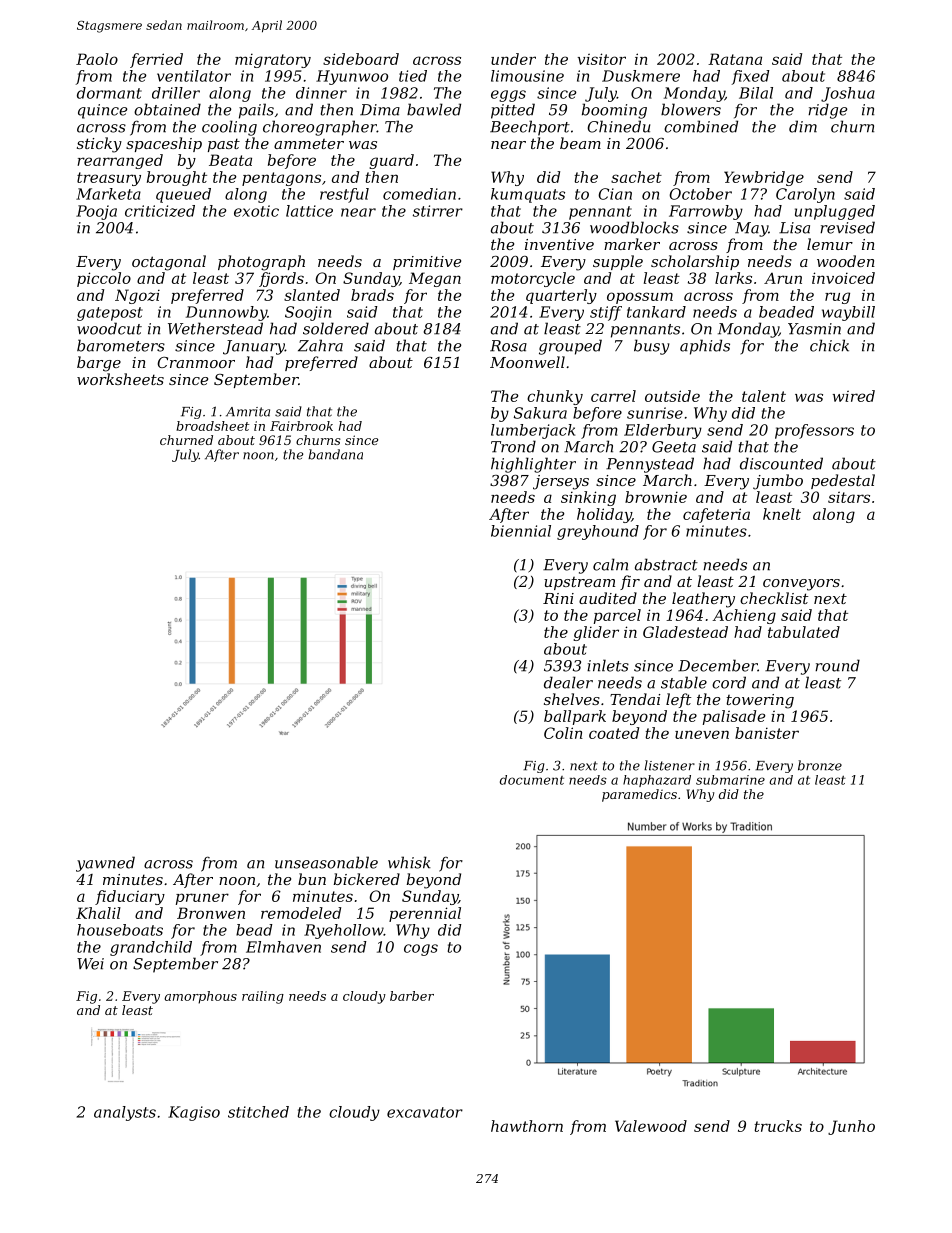 This image has height=1233, width=952. Describe the element at coordinates (820, 765) in the image. I see `bronze` at that location.
